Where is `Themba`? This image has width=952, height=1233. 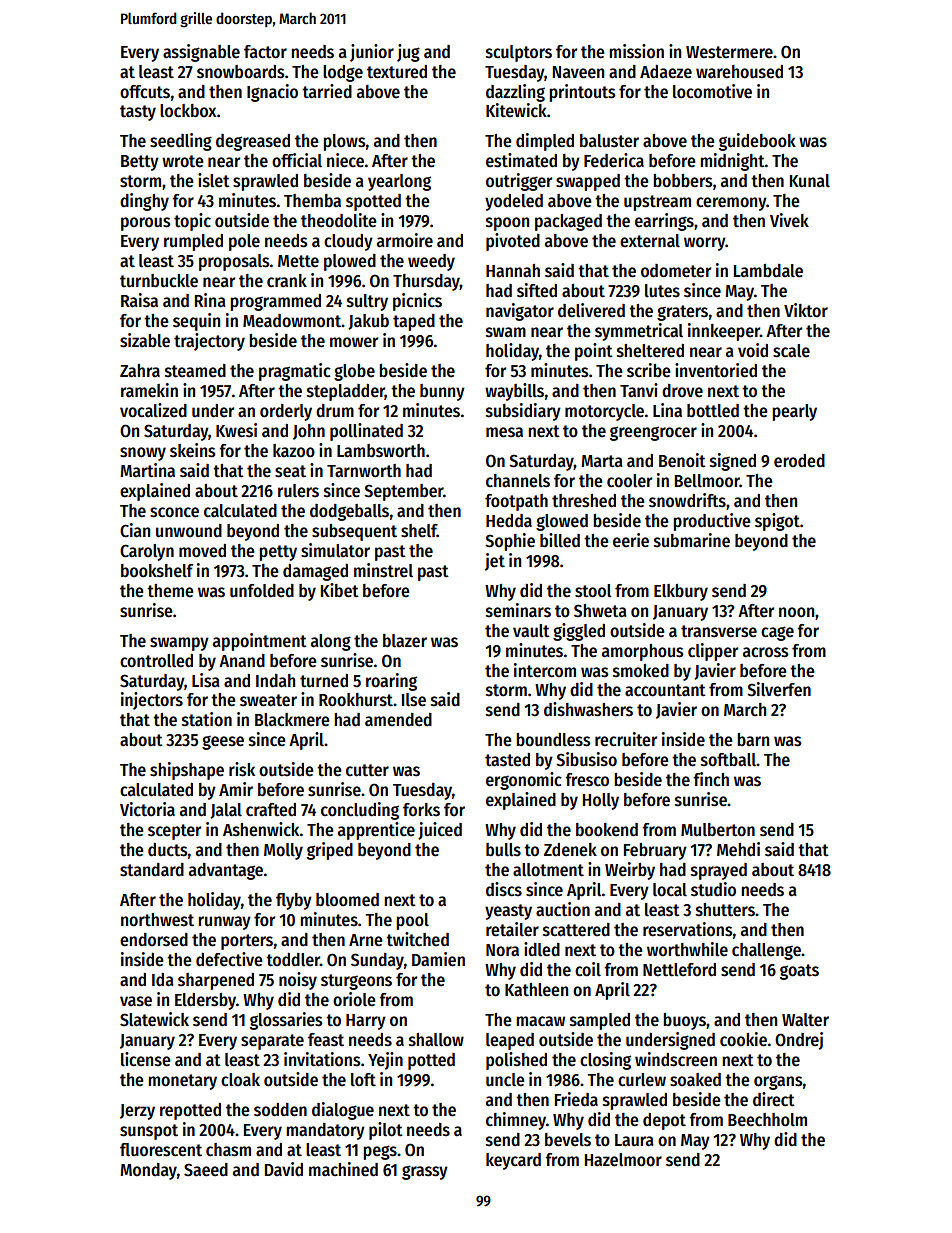
Themba is located at coordinates (312, 201).
